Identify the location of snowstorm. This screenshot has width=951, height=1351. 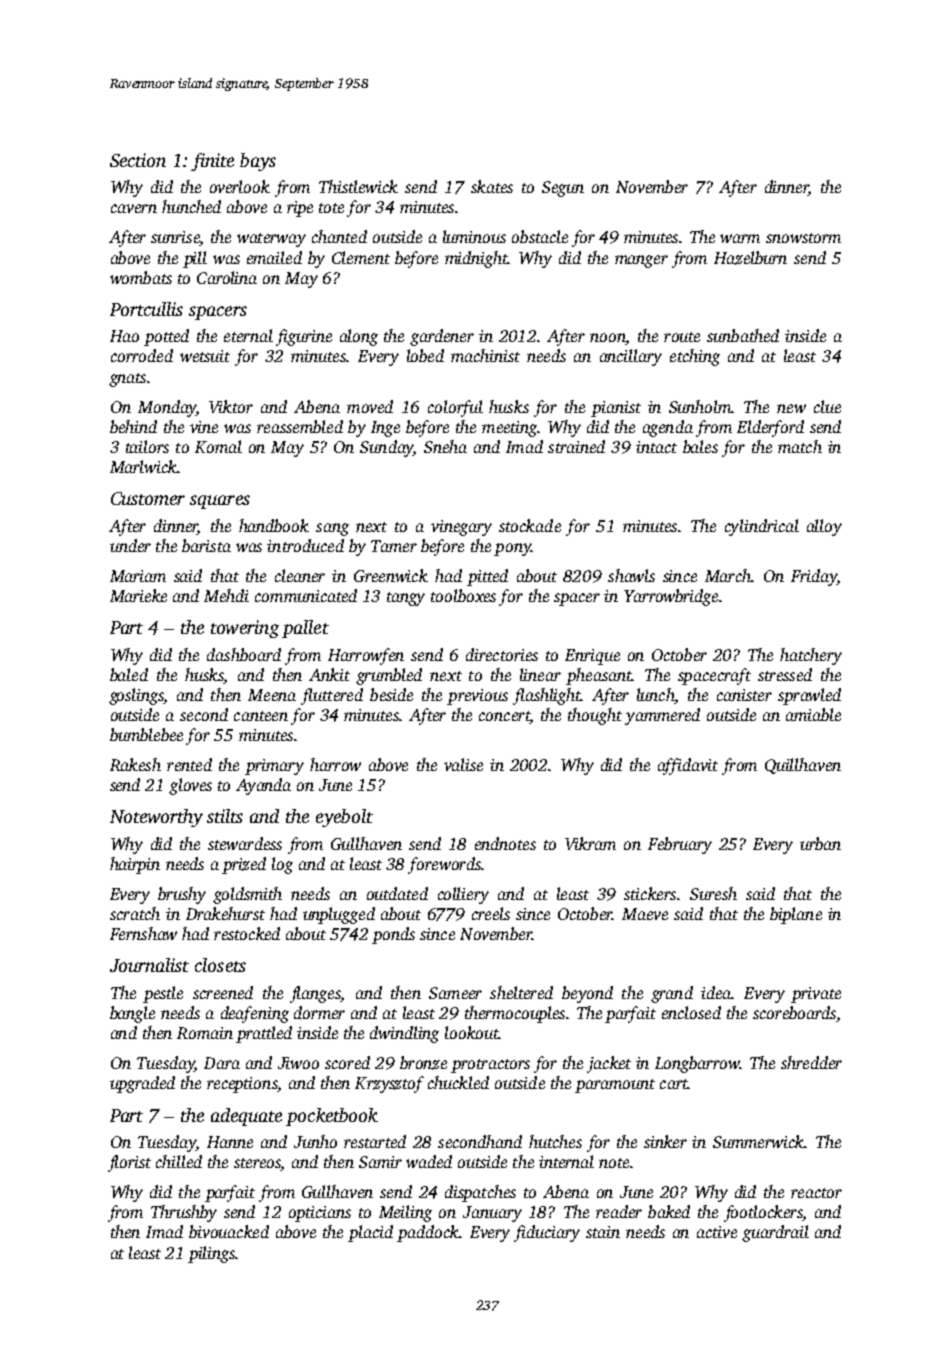
(803, 238).
